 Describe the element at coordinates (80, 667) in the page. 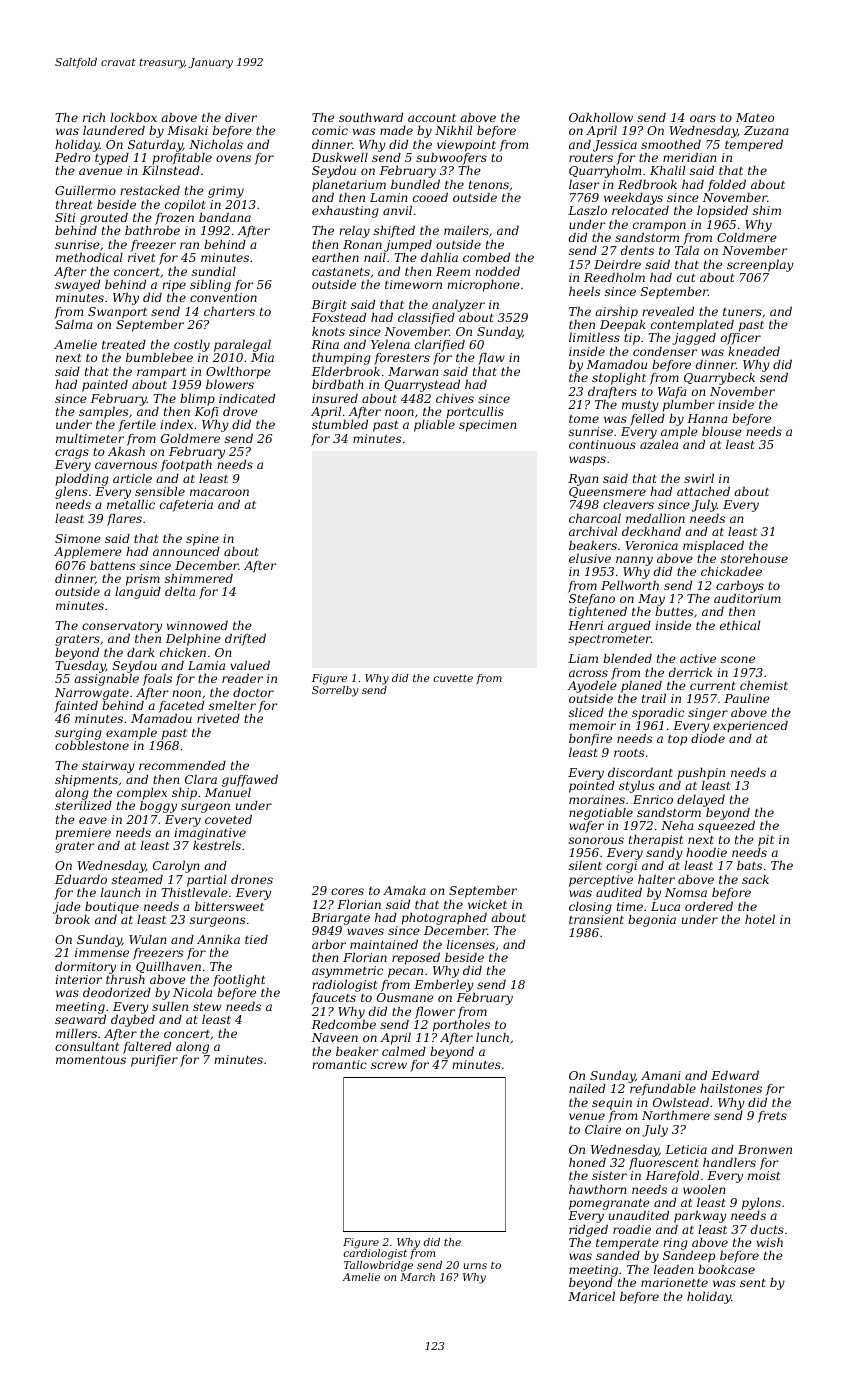

I see `Tuesday` at that location.
